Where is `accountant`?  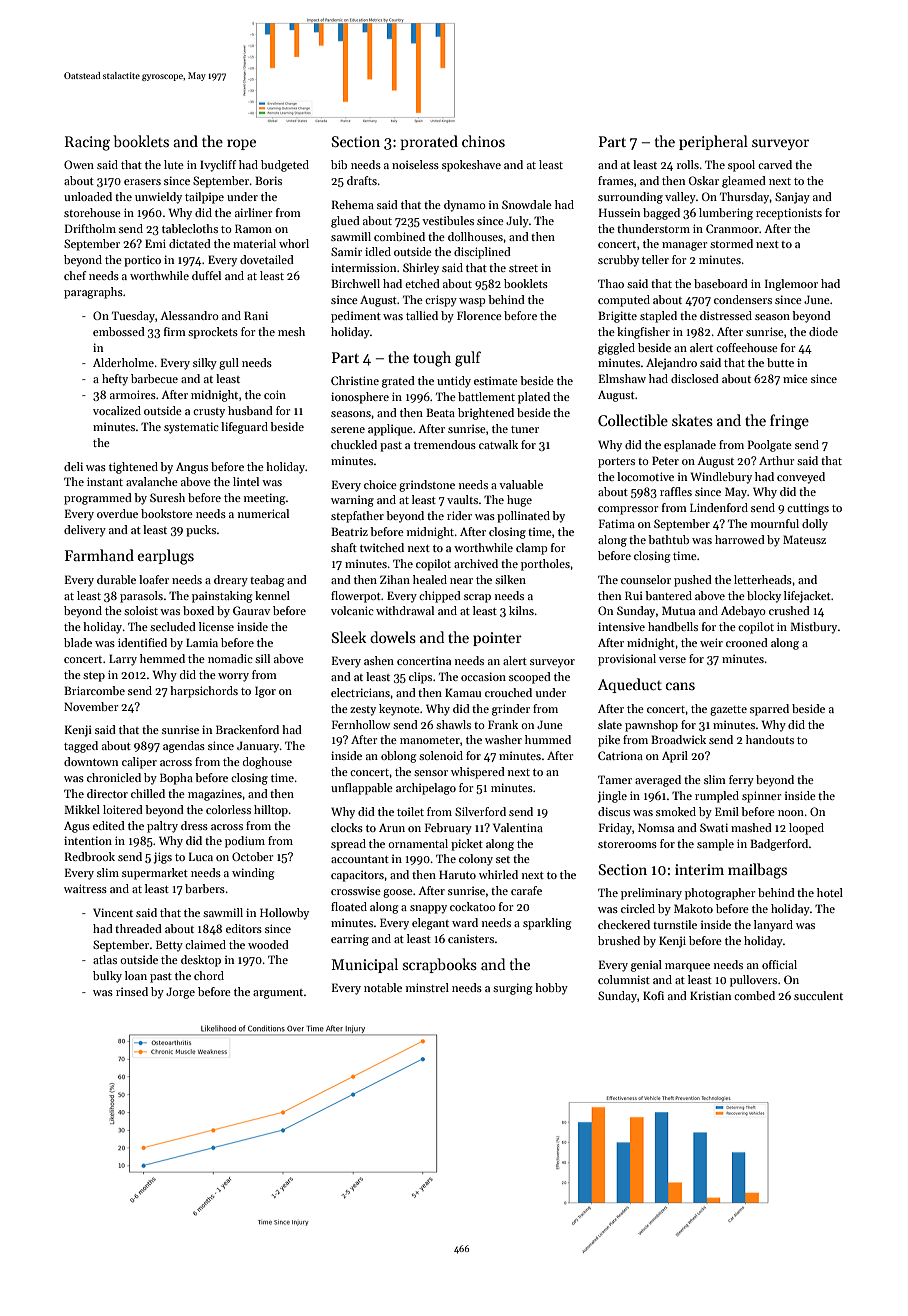
accountant is located at coordinates (360, 859).
